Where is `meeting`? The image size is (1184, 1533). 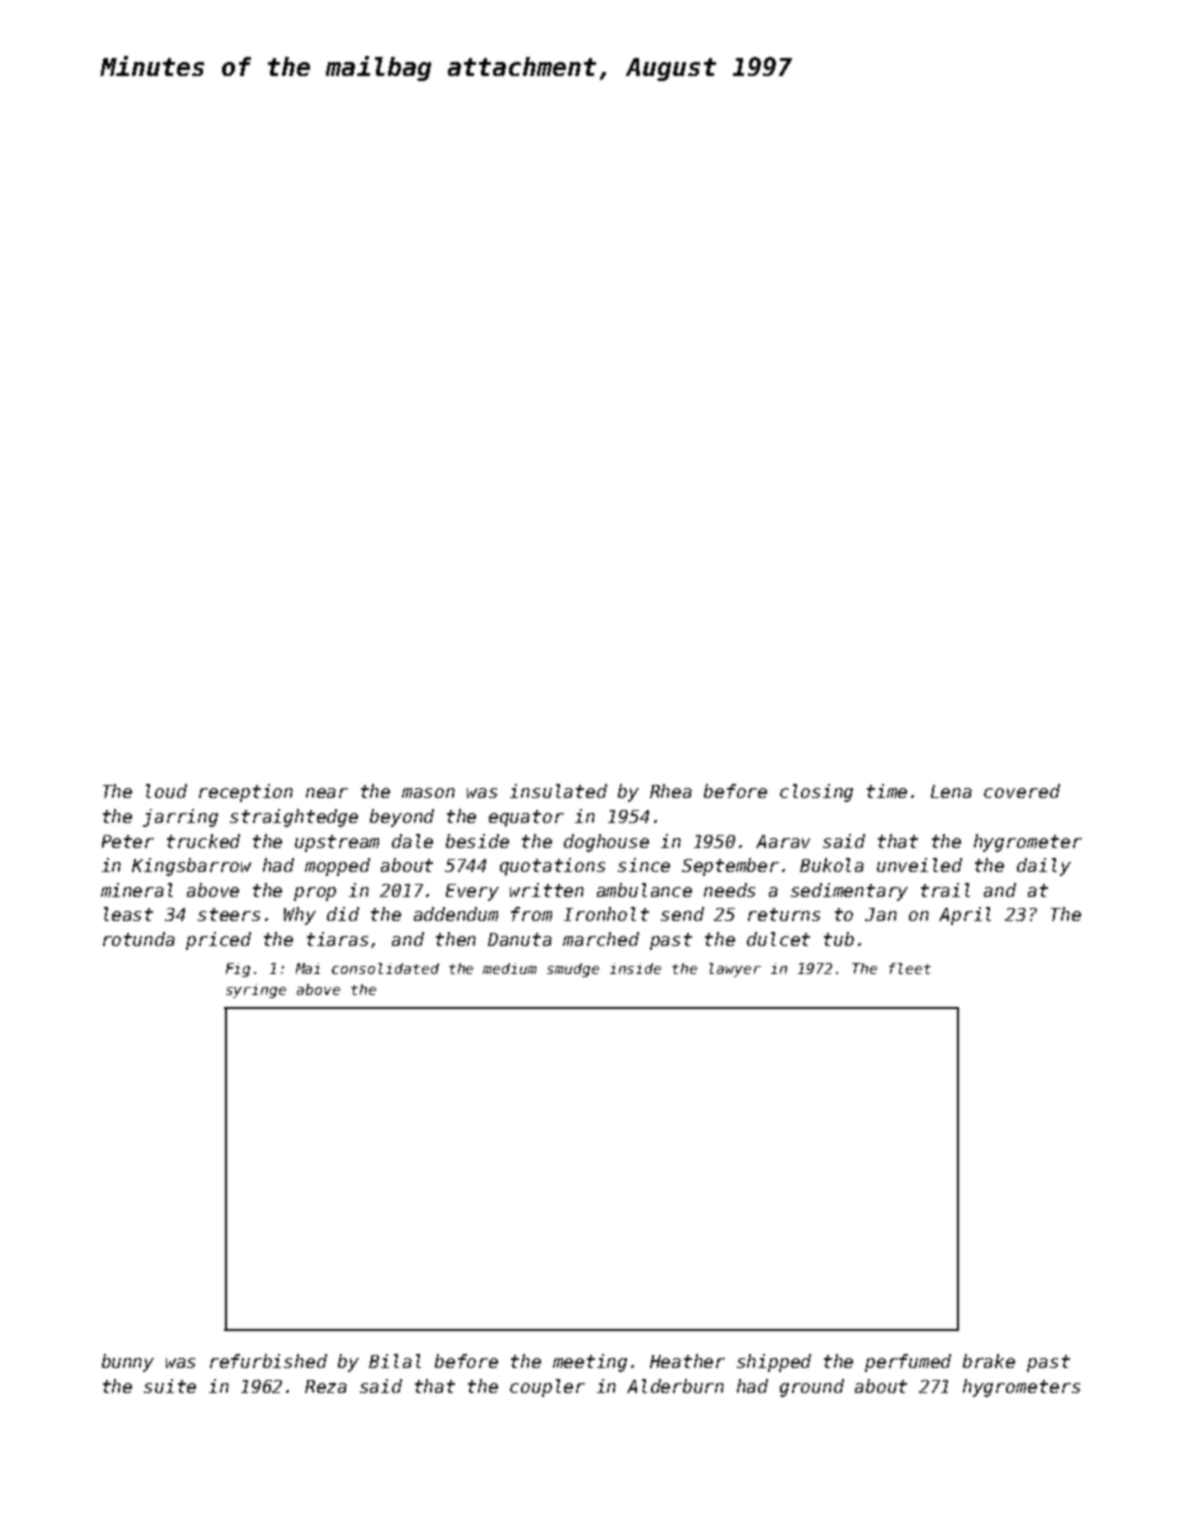 meeting is located at coordinates (590, 1363).
